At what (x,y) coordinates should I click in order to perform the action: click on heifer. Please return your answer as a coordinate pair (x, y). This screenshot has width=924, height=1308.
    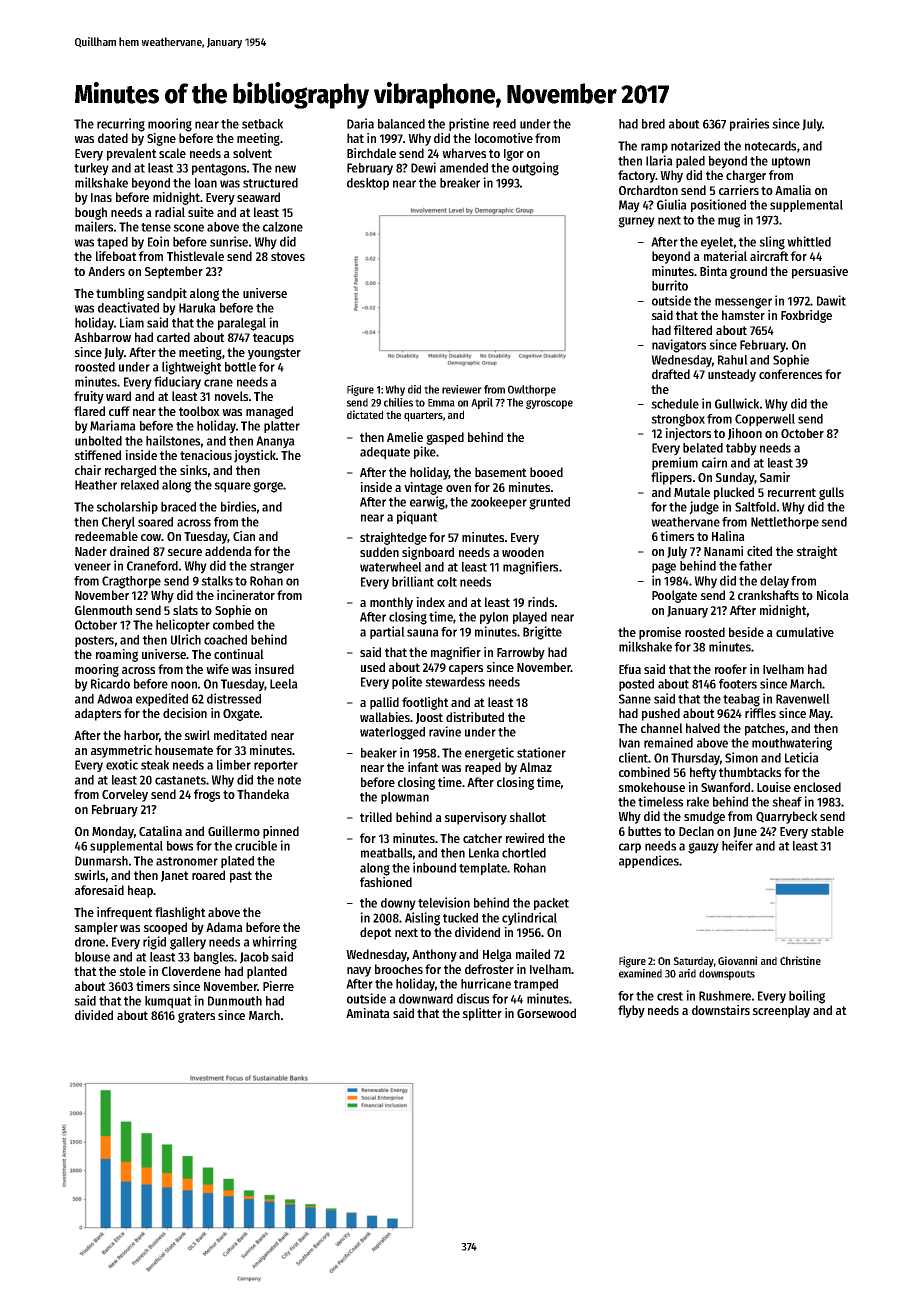
    Looking at the image, I should click on (737, 845).
